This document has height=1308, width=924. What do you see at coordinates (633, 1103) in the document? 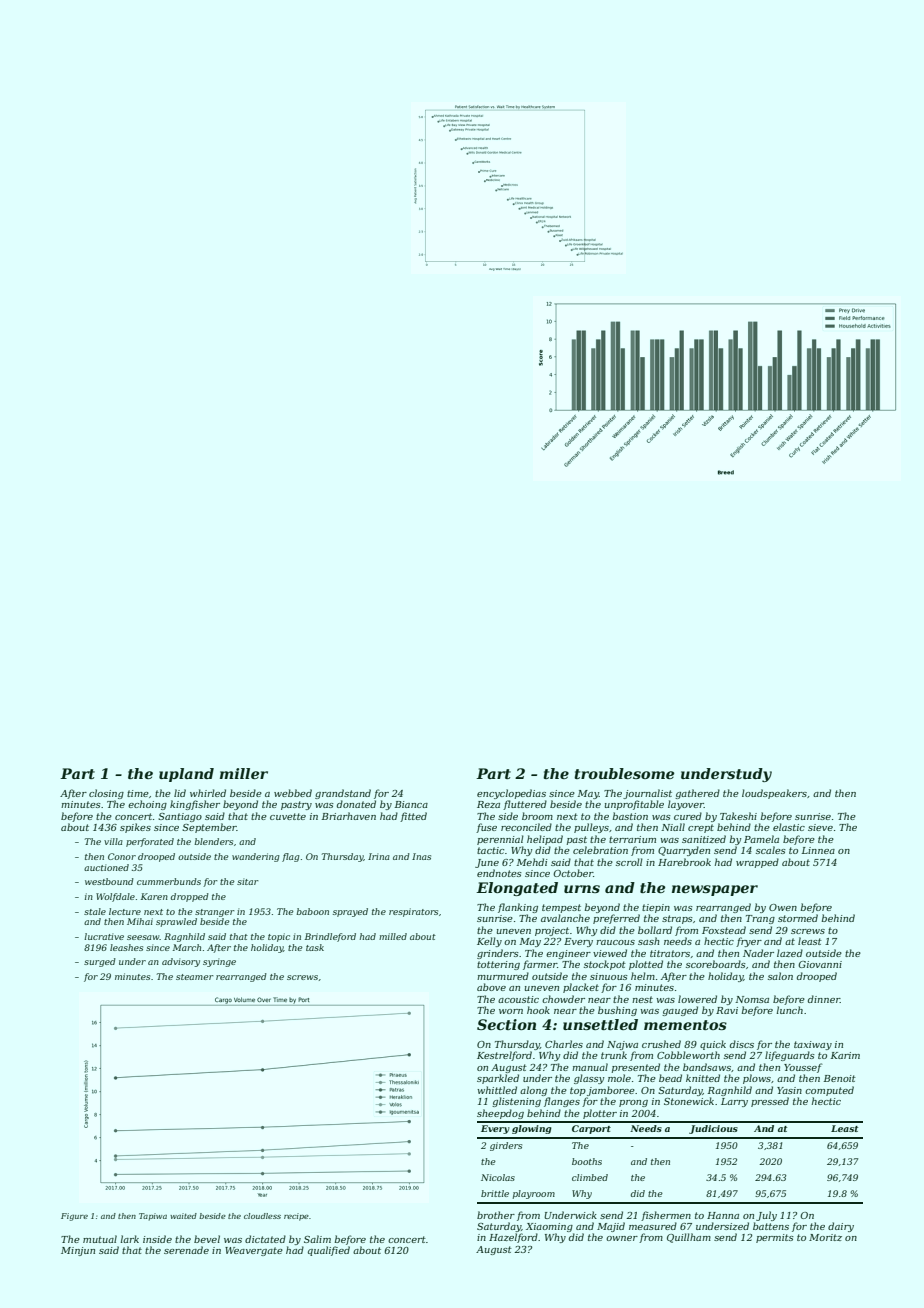
I see `prong` at bounding box center [633, 1103].
